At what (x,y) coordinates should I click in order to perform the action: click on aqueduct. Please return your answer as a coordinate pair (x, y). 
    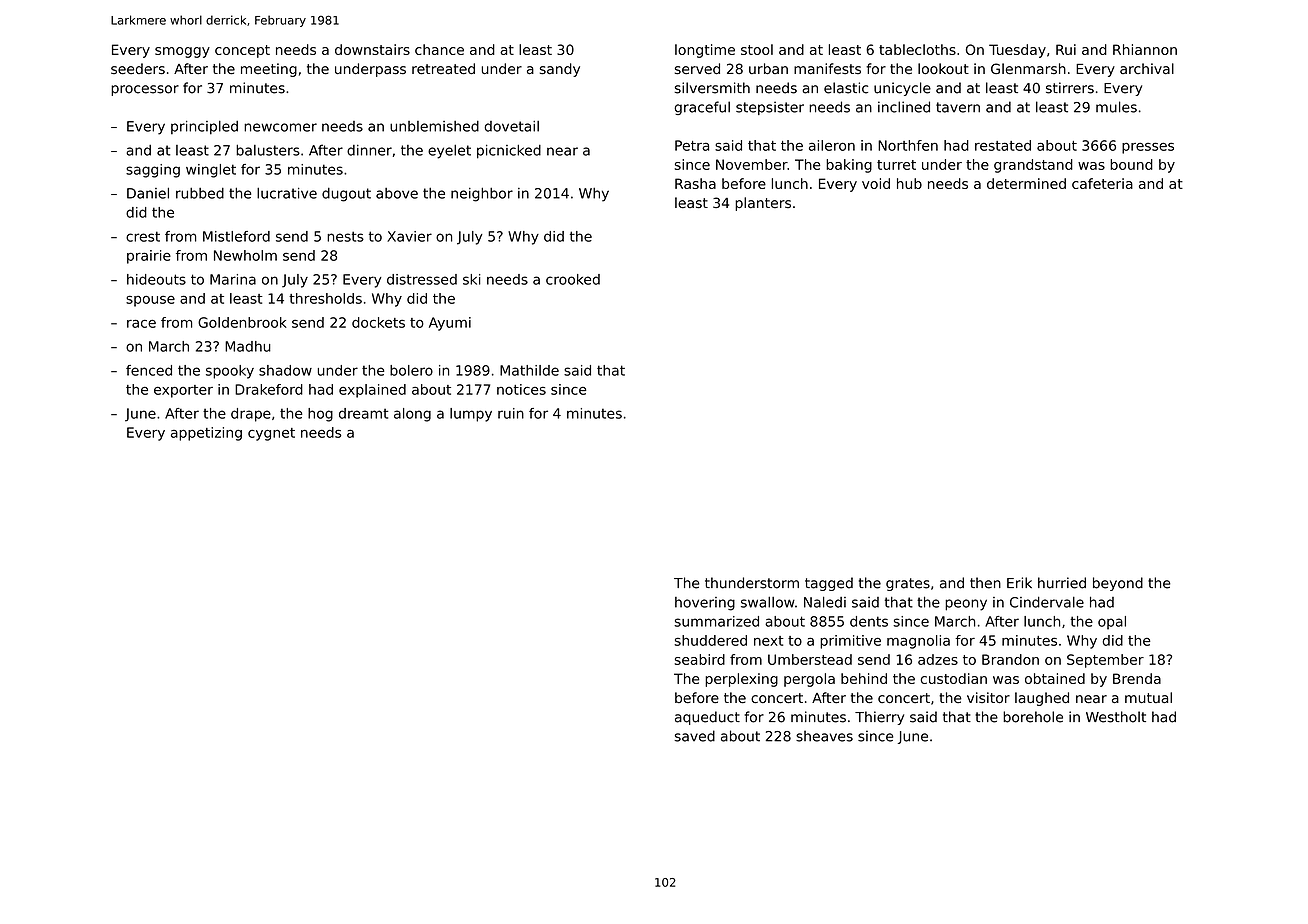
    Looking at the image, I should click on (707, 718).
